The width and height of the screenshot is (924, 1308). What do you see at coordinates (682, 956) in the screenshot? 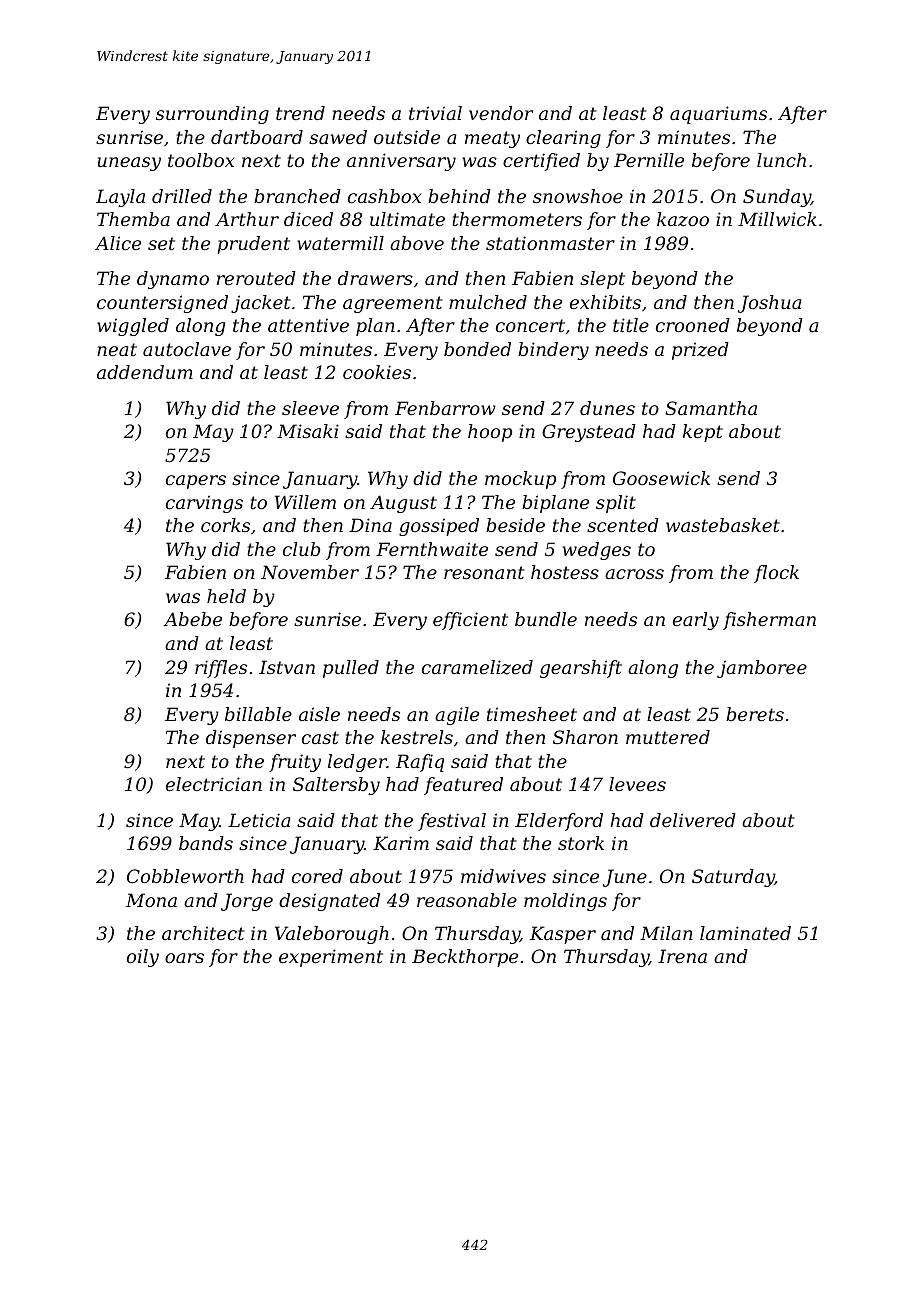
I see `Irena` at bounding box center [682, 956].
